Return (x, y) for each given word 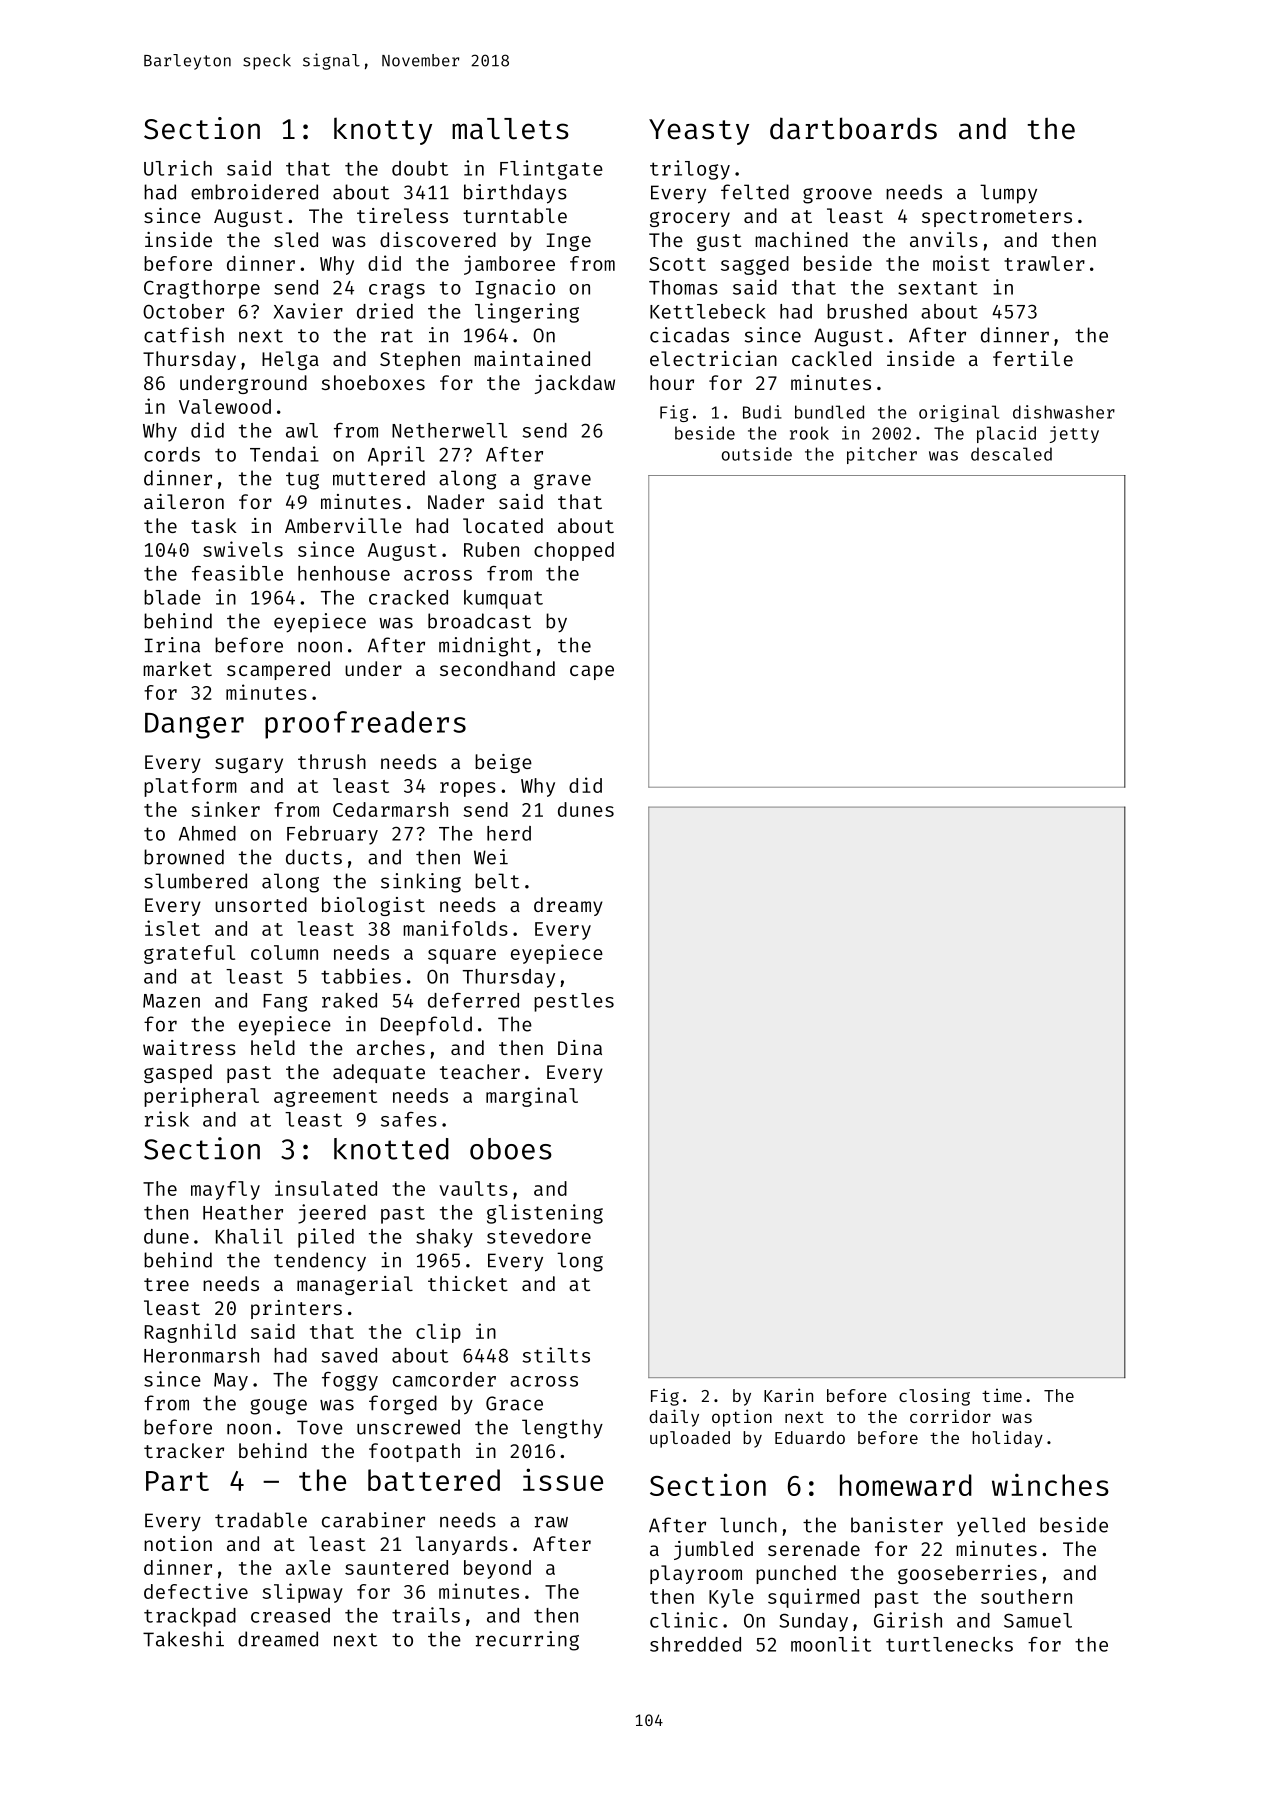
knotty (383, 131)
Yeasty (699, 132)
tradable (261, 1520)
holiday (1007, 1439)
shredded (695, 1644)
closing (934, 1397)
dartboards (853, 128)
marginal (532, 1097)
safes (409, 1119)
